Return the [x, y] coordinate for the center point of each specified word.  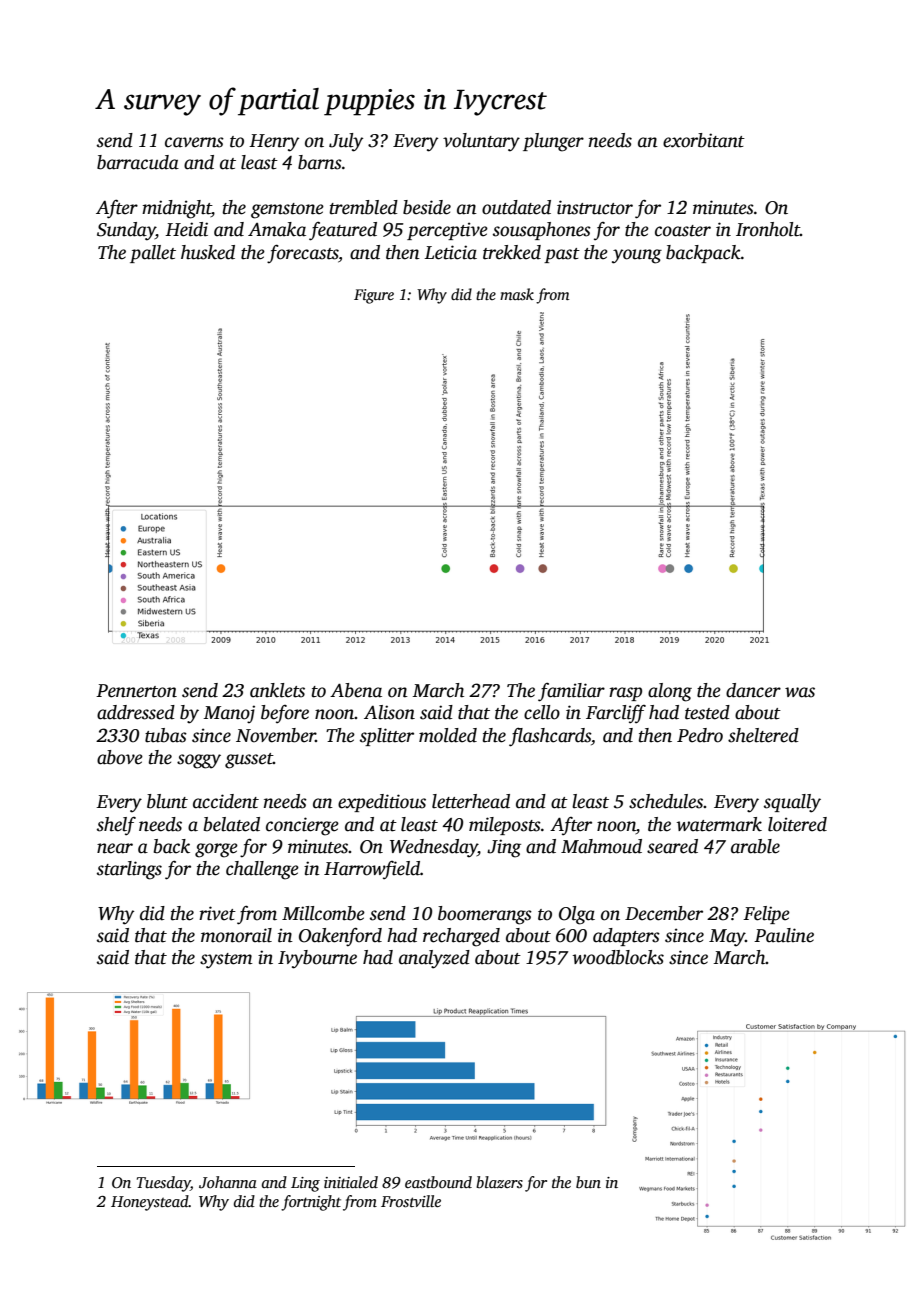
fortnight [311, 1203]
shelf [116, 826]
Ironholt [768, 229]
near [115, 848]
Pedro [700, 735]
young [637, 256]
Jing [504, 848]
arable [755, 846]
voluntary [481, 142]
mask [517, 294]
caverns [194, 142]
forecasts [302, 254]
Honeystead [150, 1203]
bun [588, 1182]
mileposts [505, 826]
